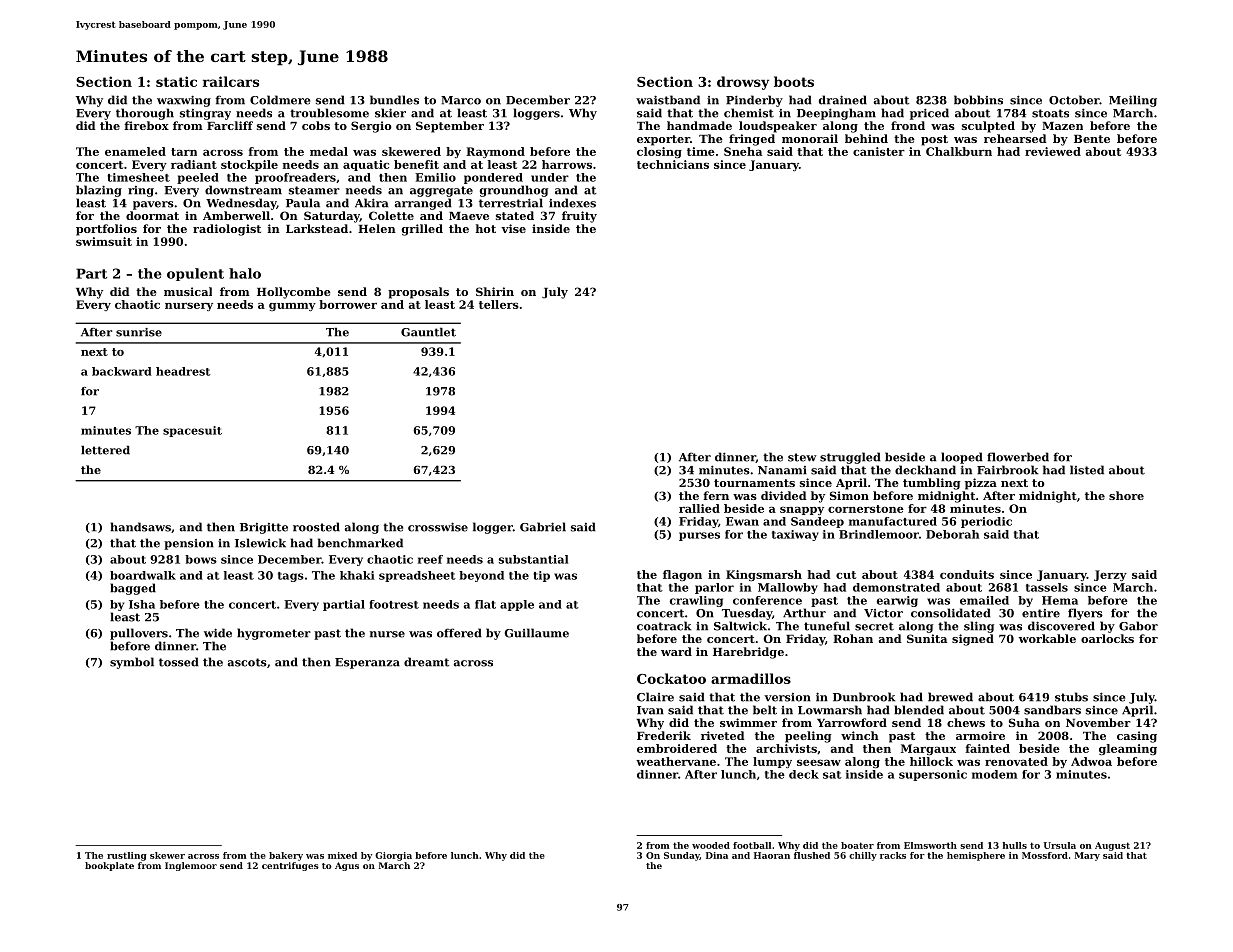  Describe the element at coordinates (367, 663) in the screenshot. I see `Esperanza` at that location.
